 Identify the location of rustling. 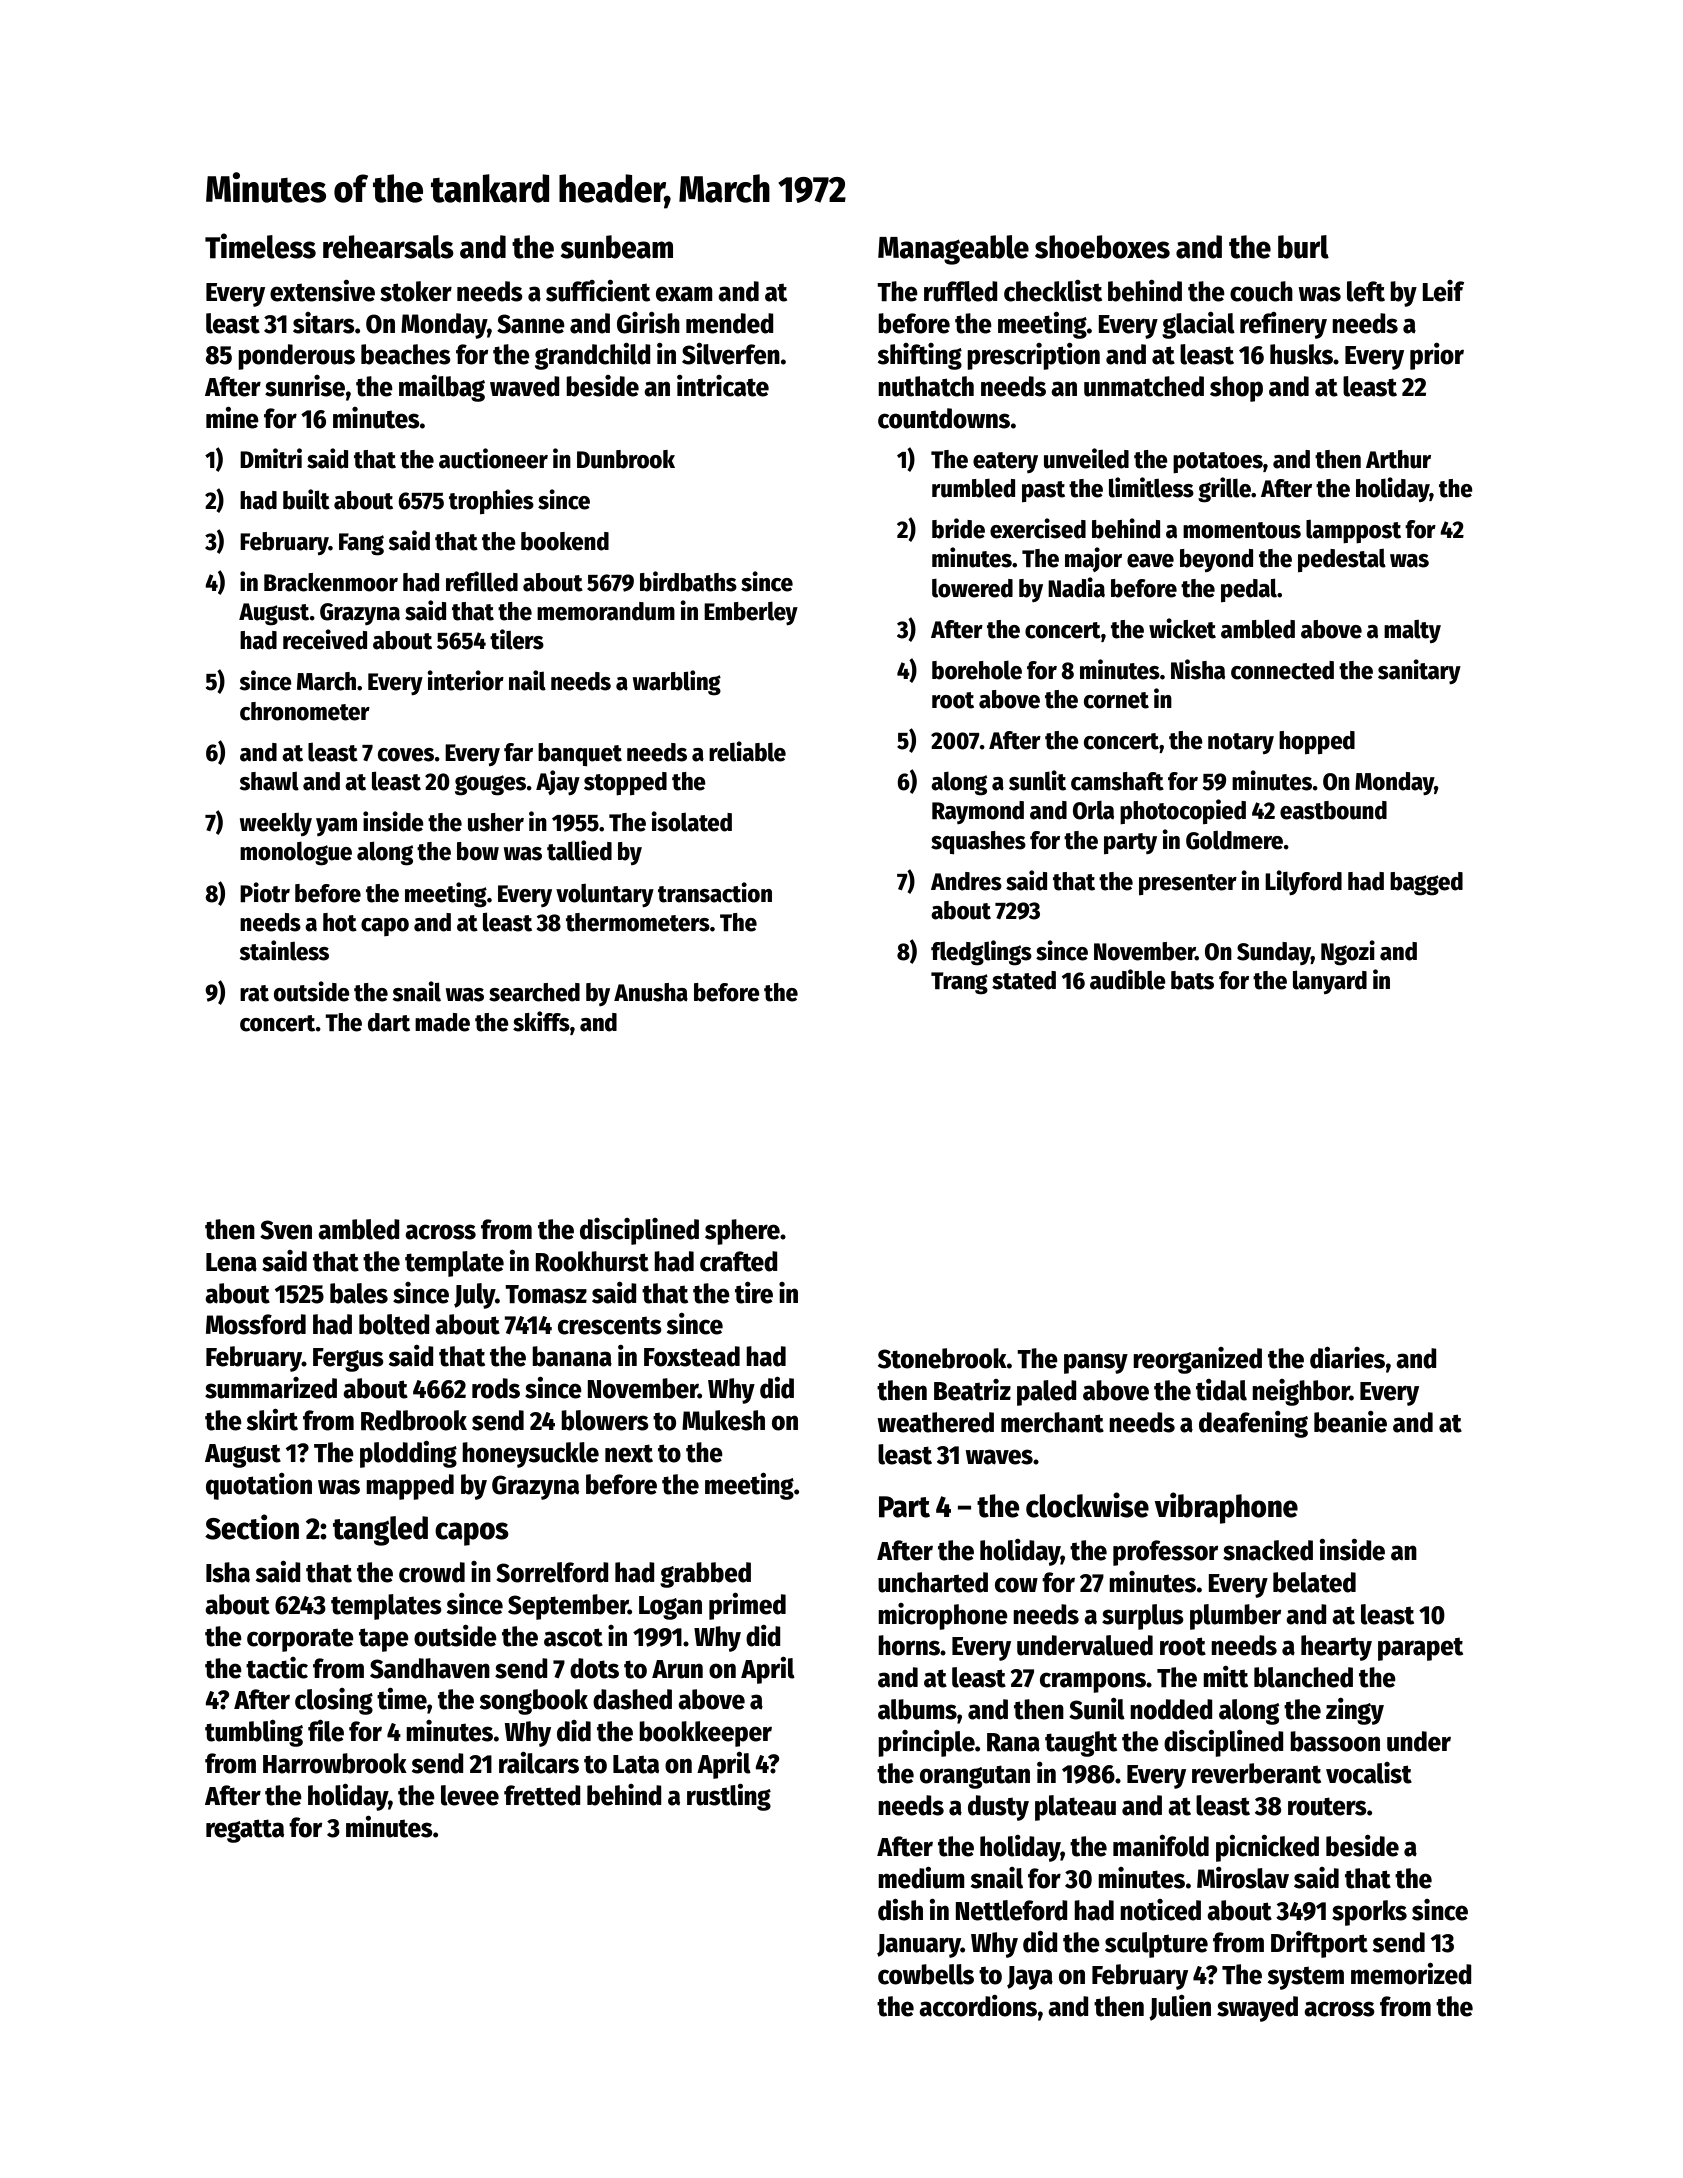
(729, 1797).
